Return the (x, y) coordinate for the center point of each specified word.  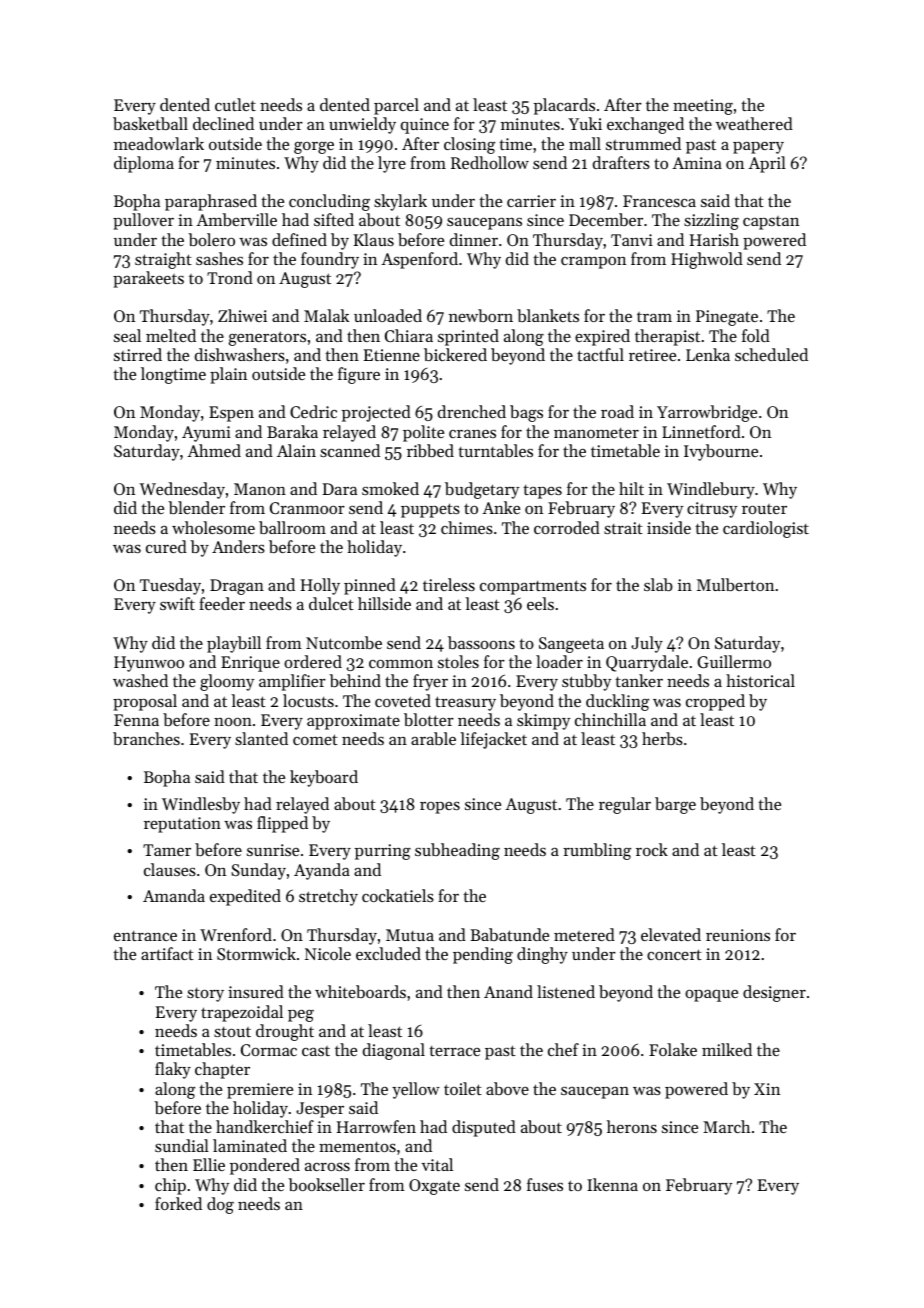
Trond (230, 277)
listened (566, 991)
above (507, 1088)
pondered (265, 1166)
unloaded (388, 315)
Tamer (167, 850)
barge (675, 805)
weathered (754, 123)
